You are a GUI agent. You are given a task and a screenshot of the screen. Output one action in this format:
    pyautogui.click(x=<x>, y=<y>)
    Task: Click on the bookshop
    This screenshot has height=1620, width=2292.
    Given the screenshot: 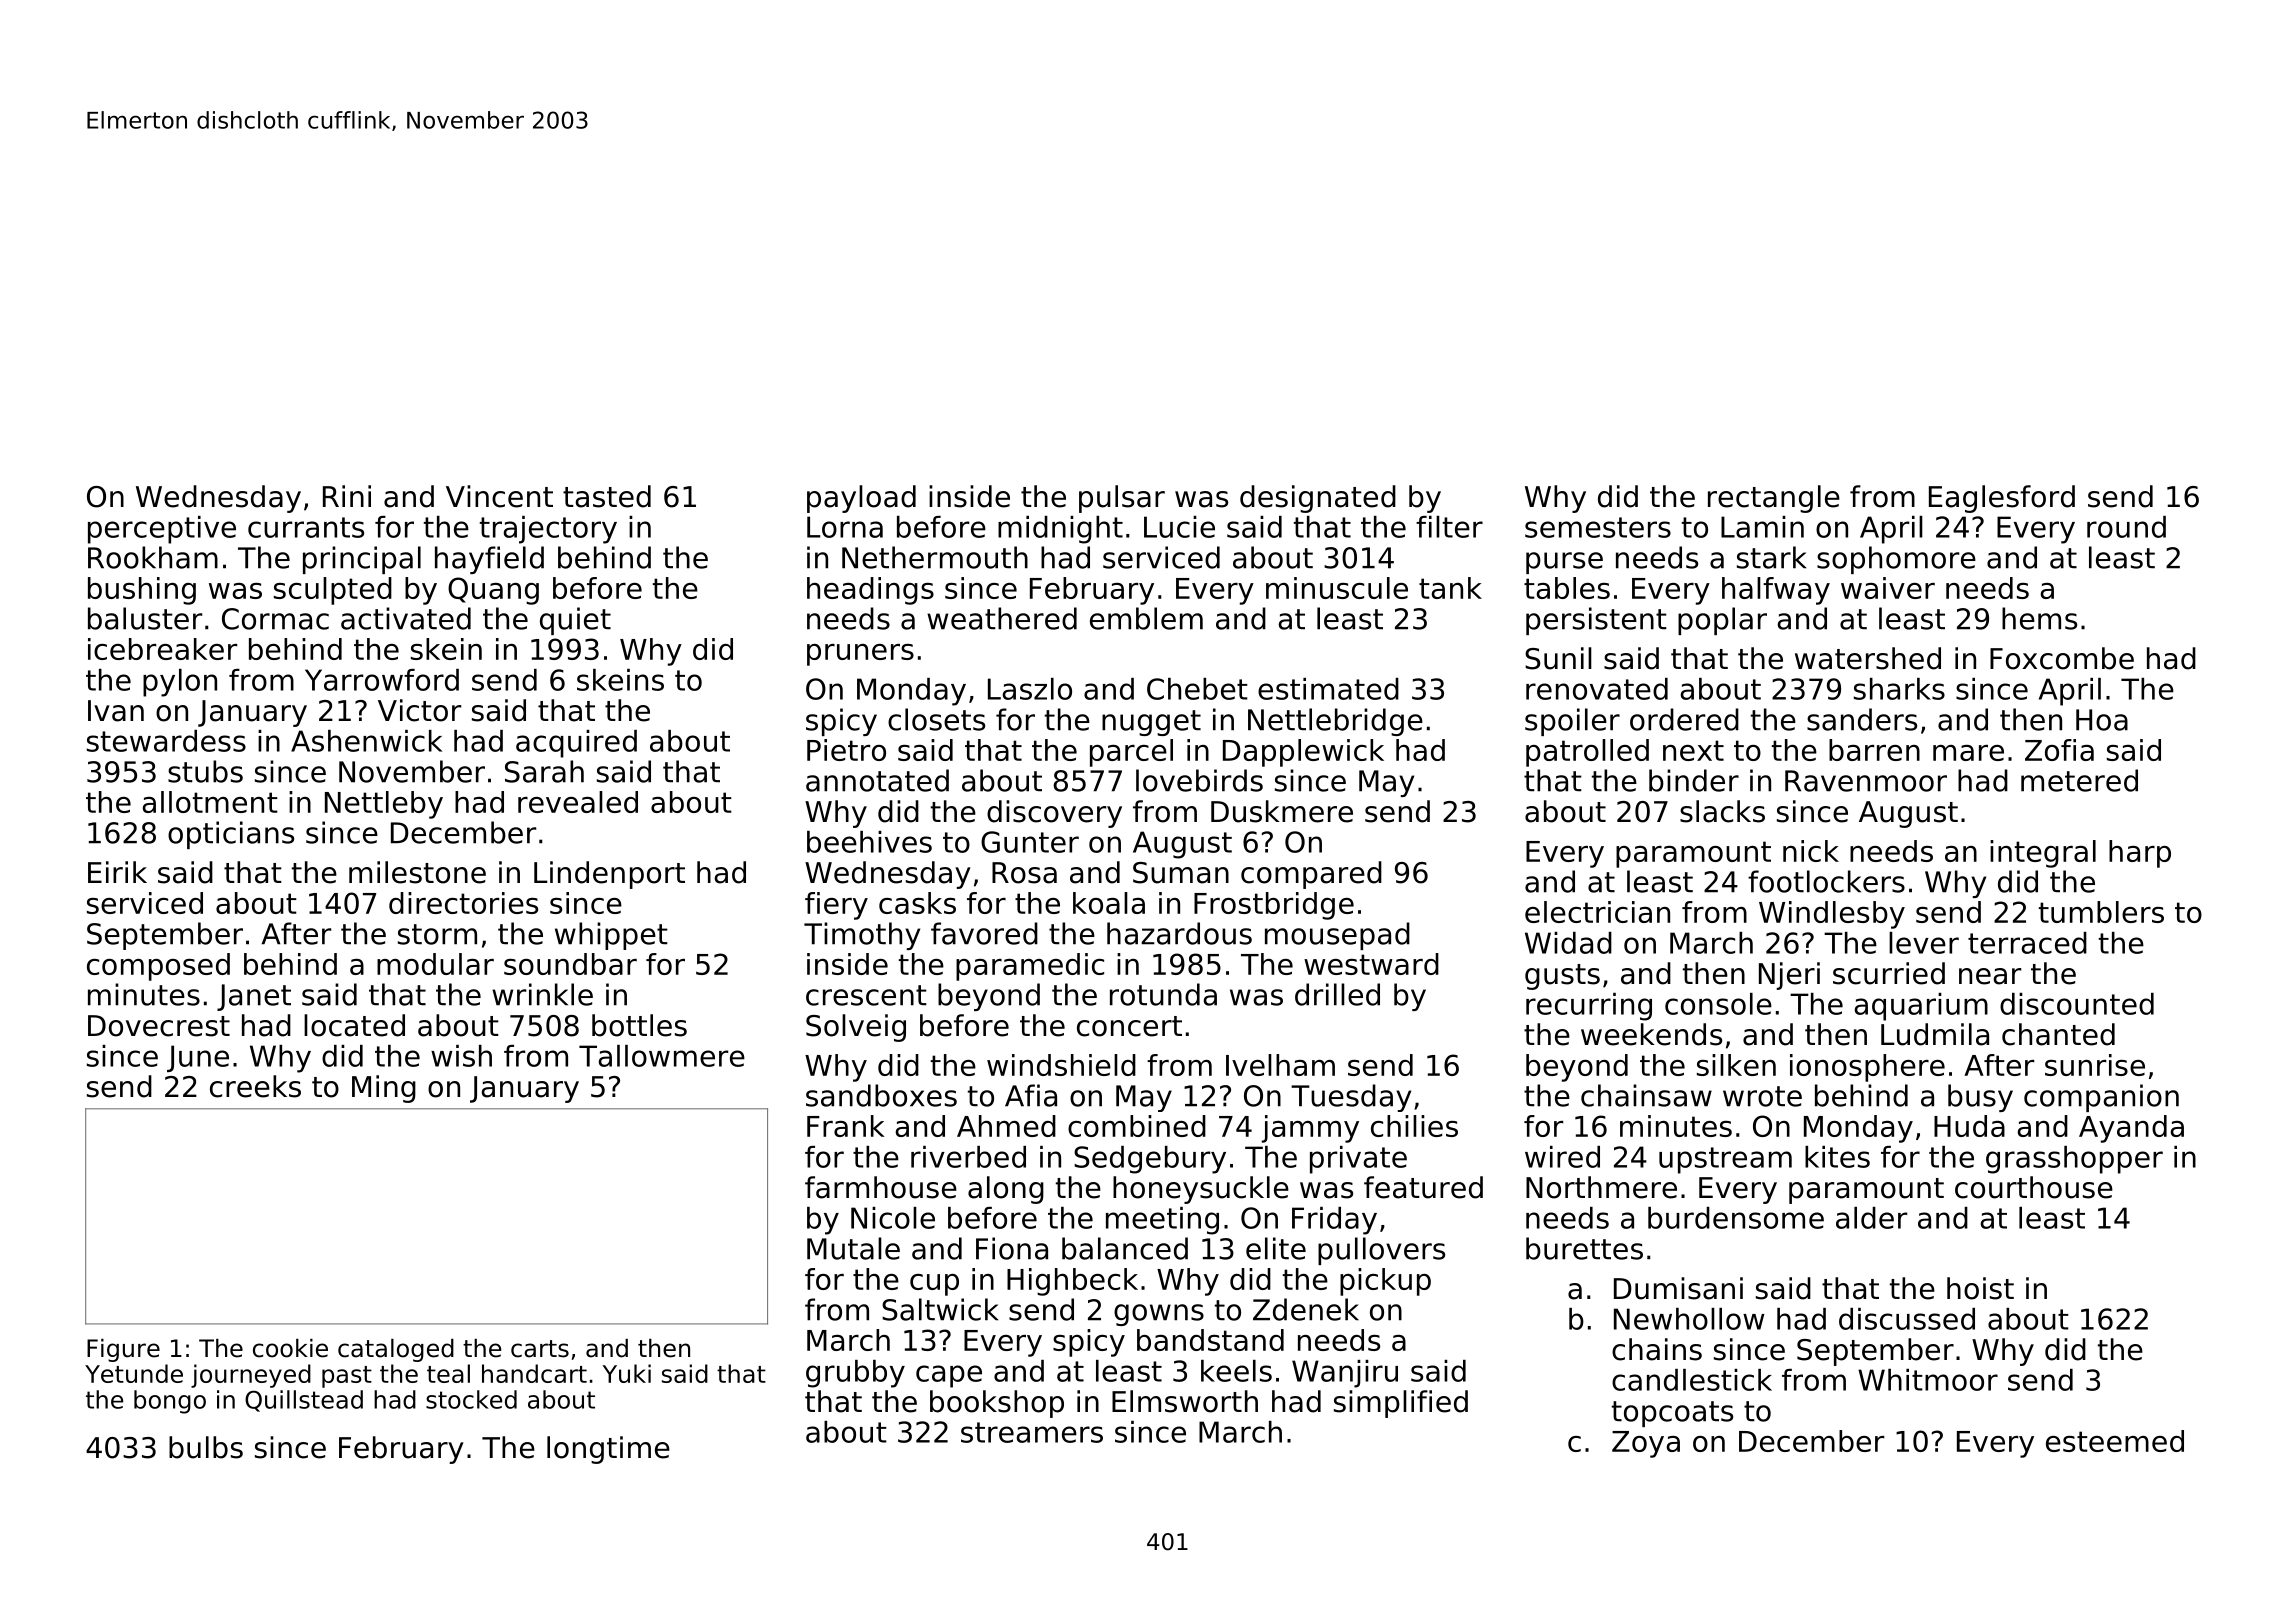 What is the action you would take?
    pyautogui.click(x=997, y=1404)
